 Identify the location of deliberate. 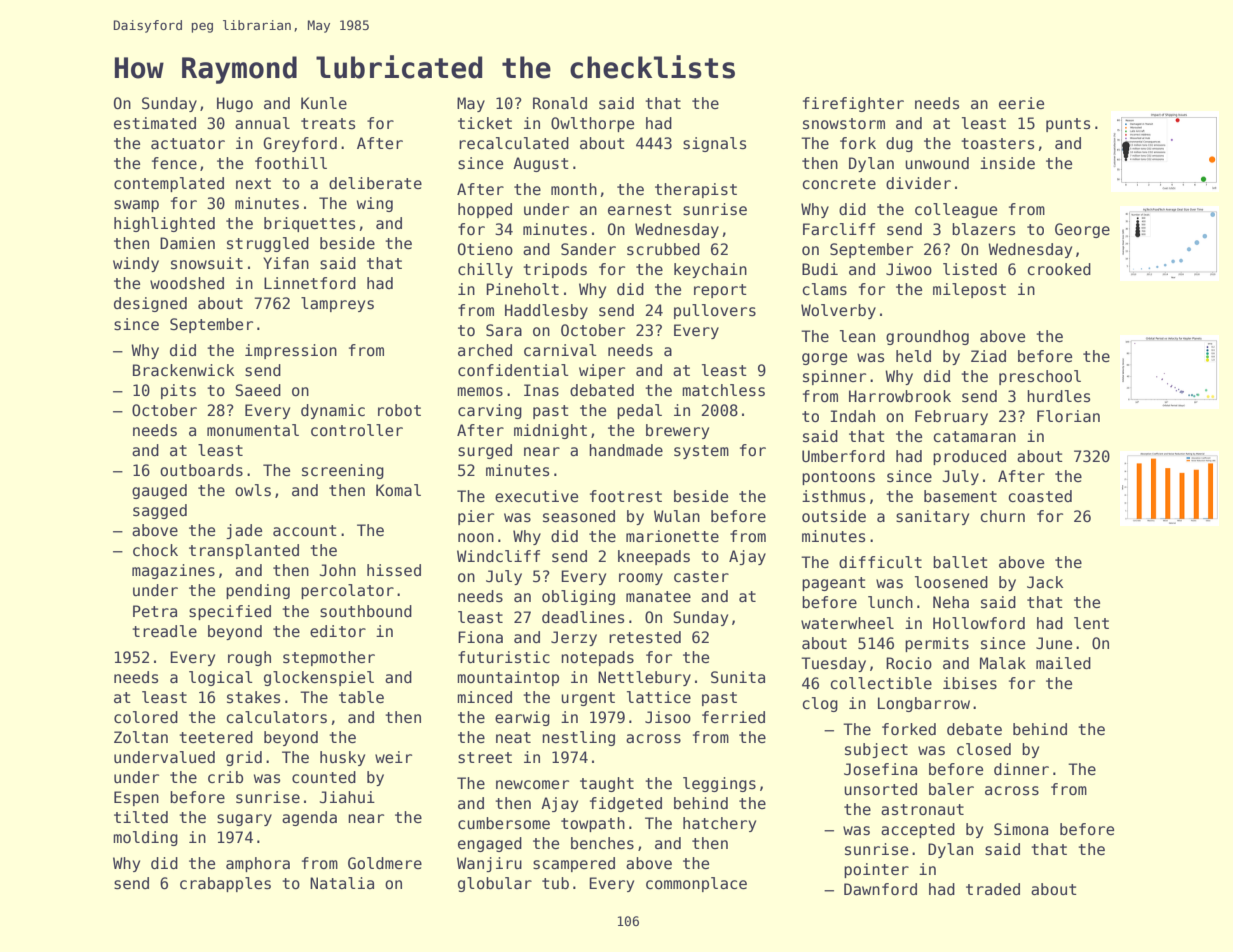
(375, 183).
